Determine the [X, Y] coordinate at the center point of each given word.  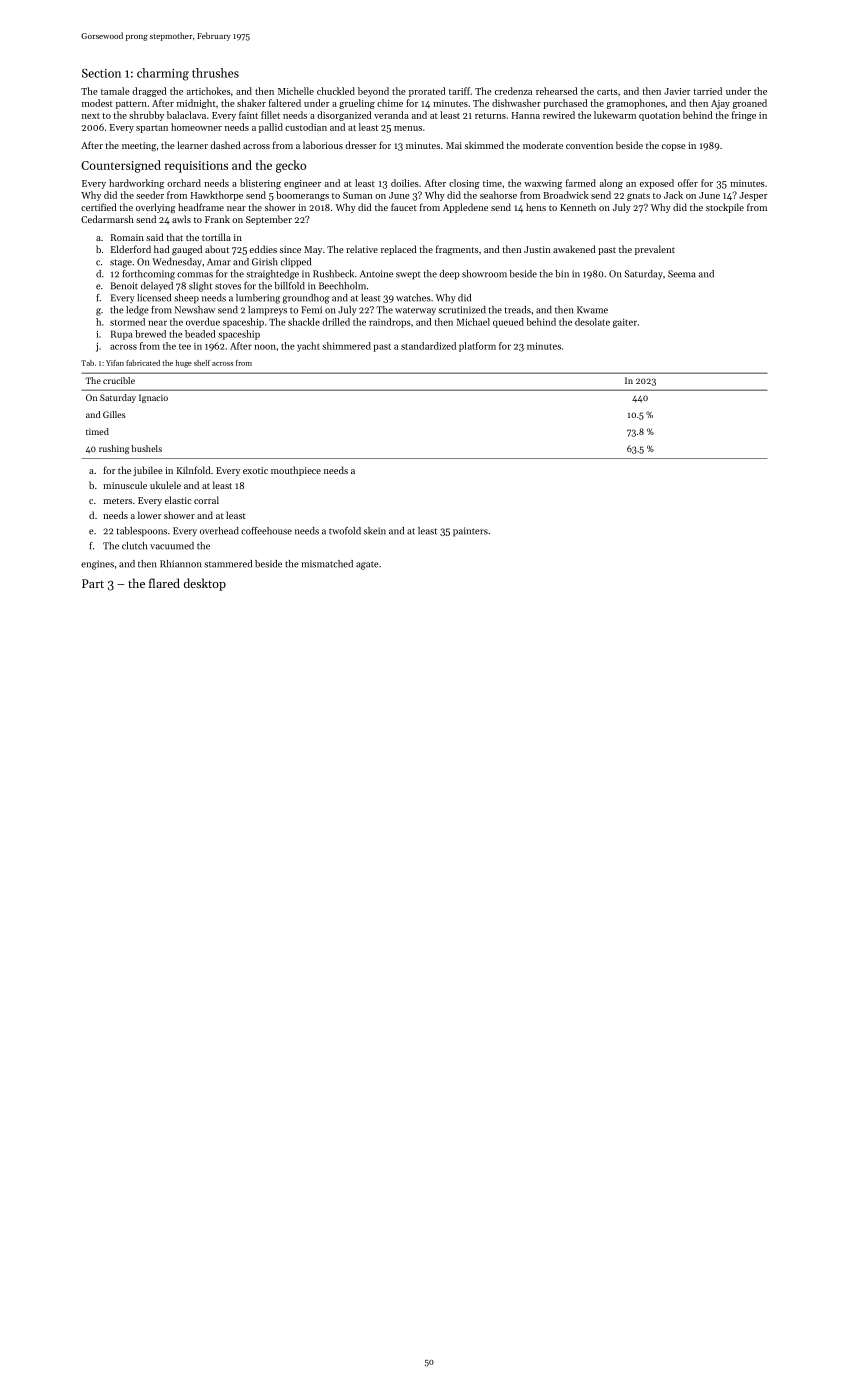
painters [470, 532]
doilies [405, 183]
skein [375, 531]
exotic [255, 470]
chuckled [336, 91]
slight [200, 287]
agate [367, 565]
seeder [150, 195]
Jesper [753, 196]
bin [562, 274]
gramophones [636, 104]
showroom [484, 274]
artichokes [208, 91]
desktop [205, 584]
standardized [428, 346]
